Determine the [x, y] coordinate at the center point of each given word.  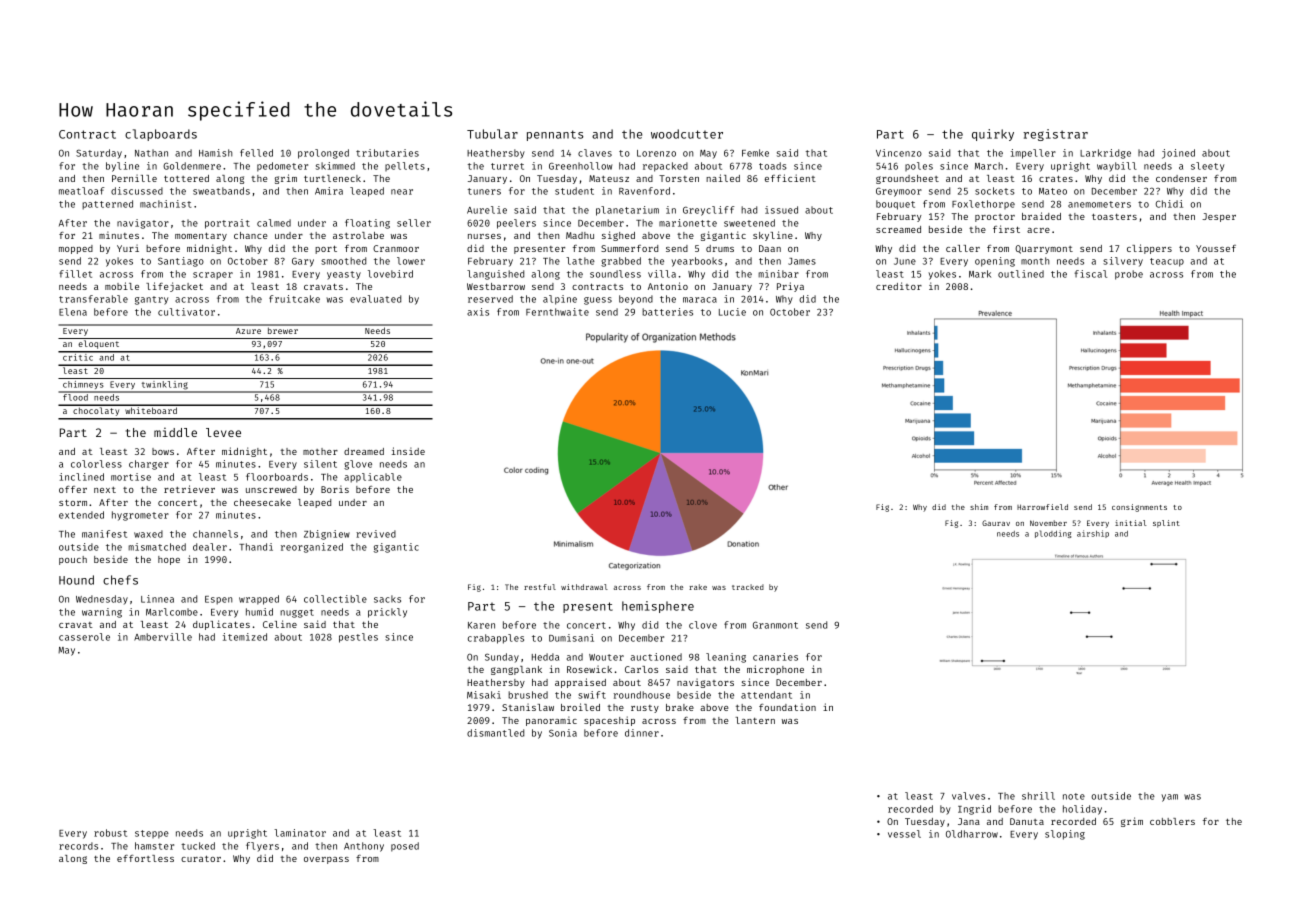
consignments [1139, 508]
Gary [303, 262]
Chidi [1169, 204]
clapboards [161, 135]
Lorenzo [656, 153]
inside [408, 451]
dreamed [364, 451]
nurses [484, 236]
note [1074, 796]
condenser [1181, 178]
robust [110, 833]
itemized [245, 637]
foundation [787, 707]
